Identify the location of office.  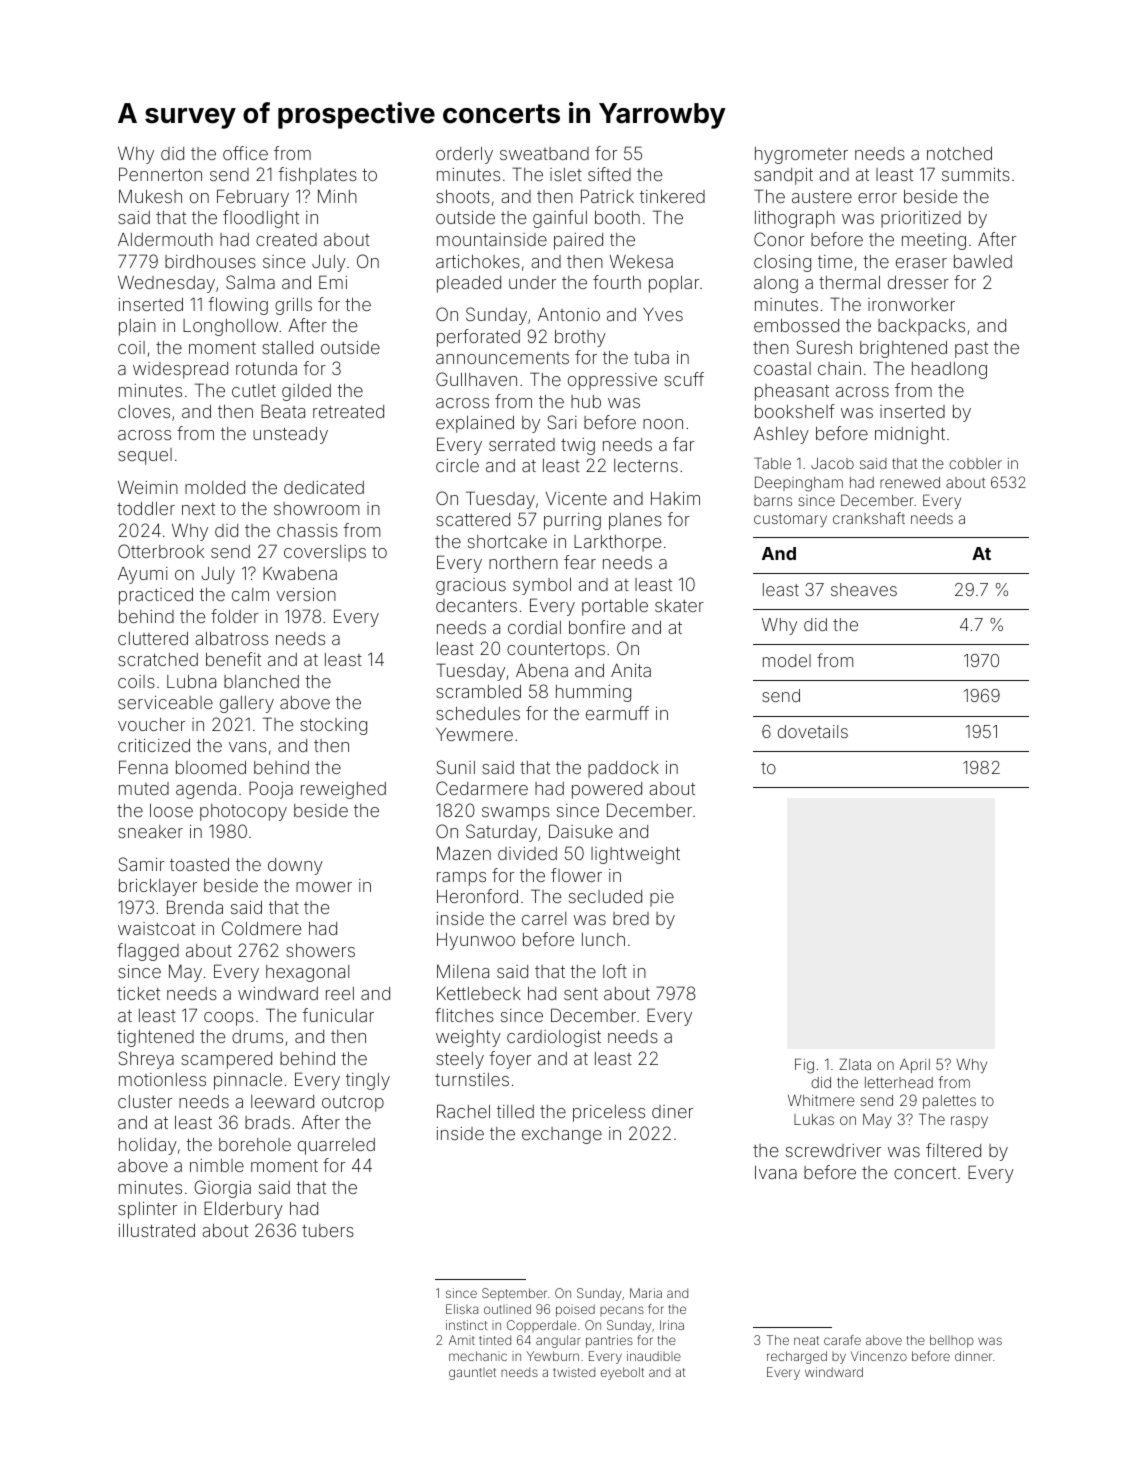
(245, 153).
